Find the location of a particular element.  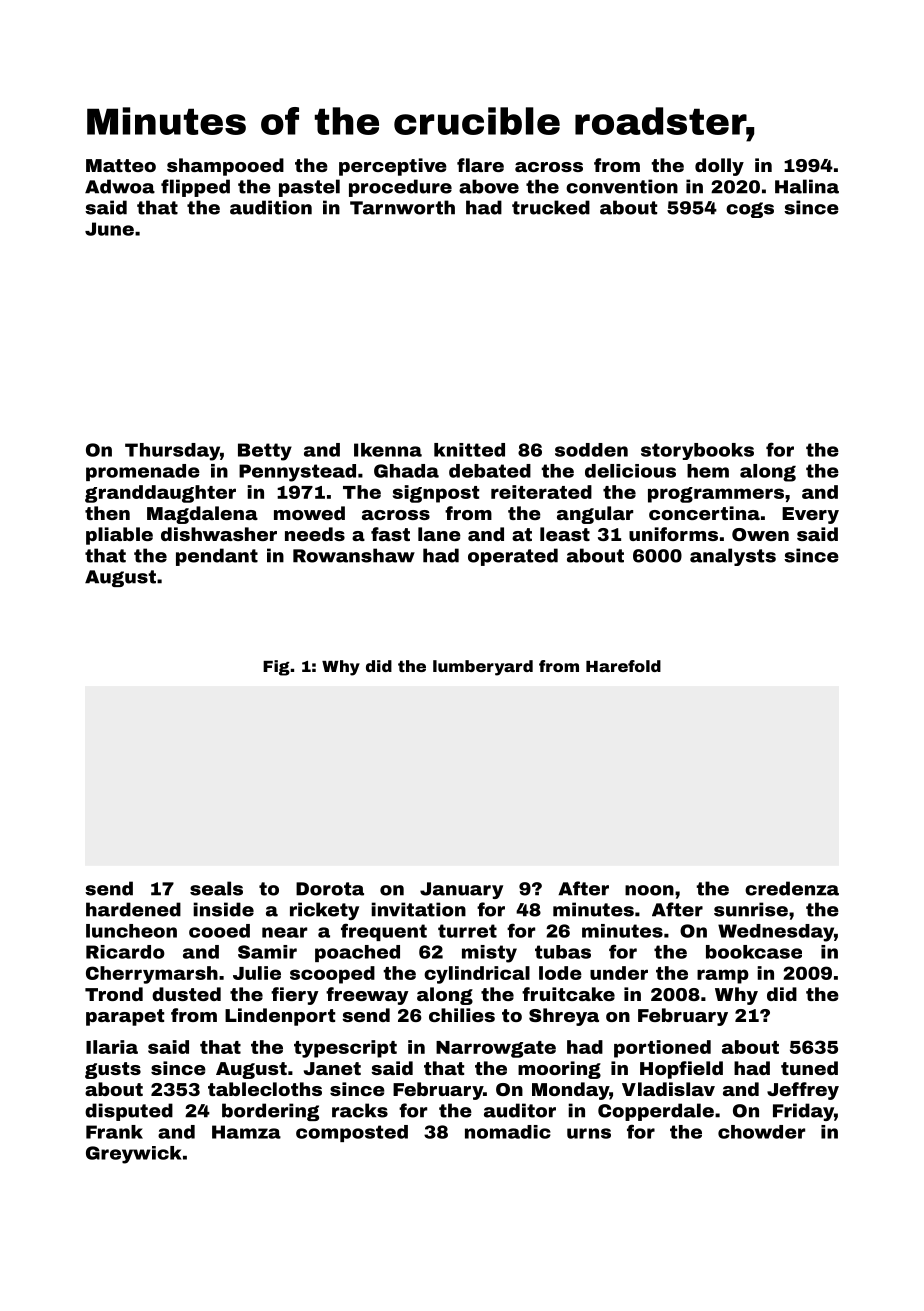

pliable is located at coordinates (119, 536).
